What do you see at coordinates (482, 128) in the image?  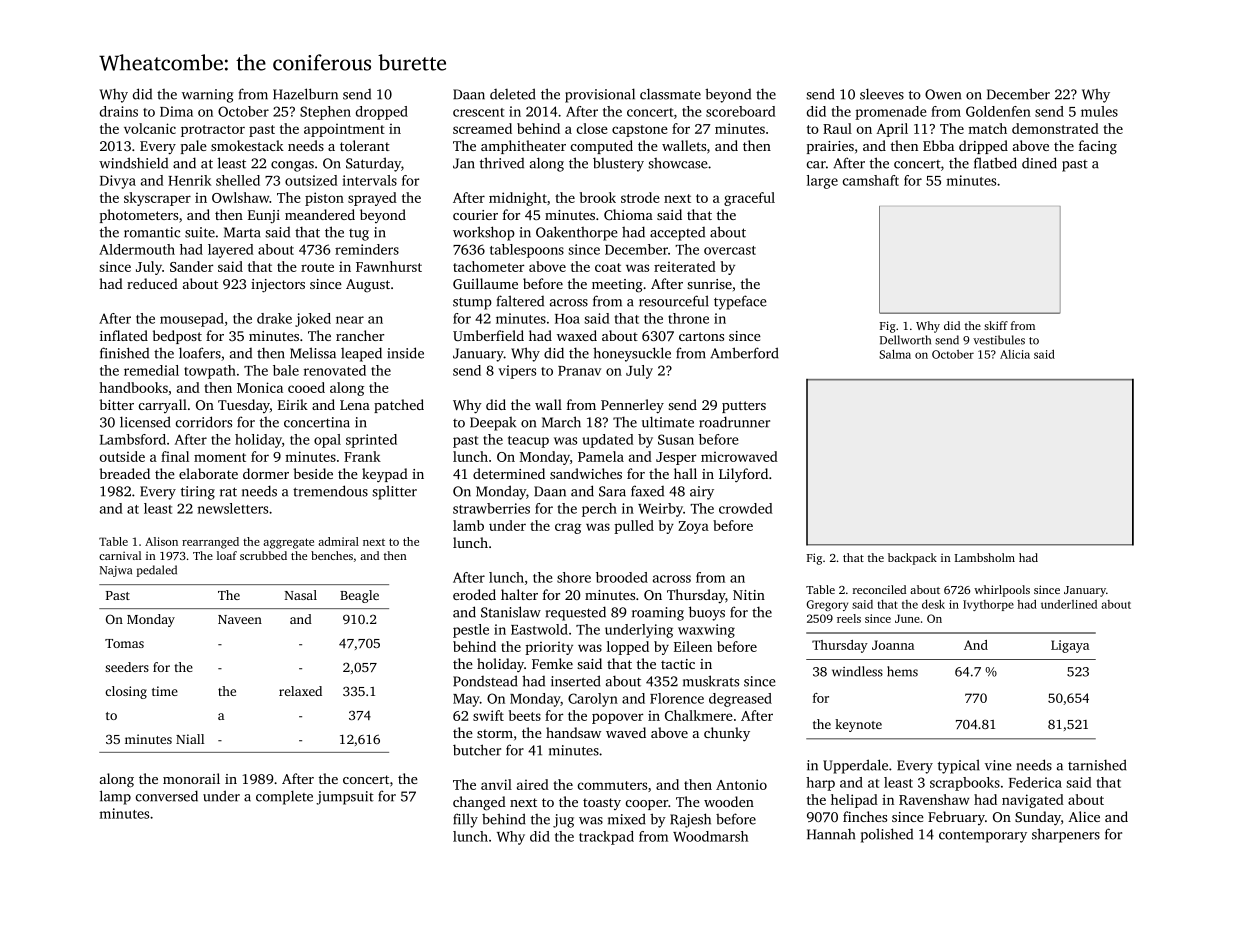 I see `screamed` at bounding box center [482, 128].
